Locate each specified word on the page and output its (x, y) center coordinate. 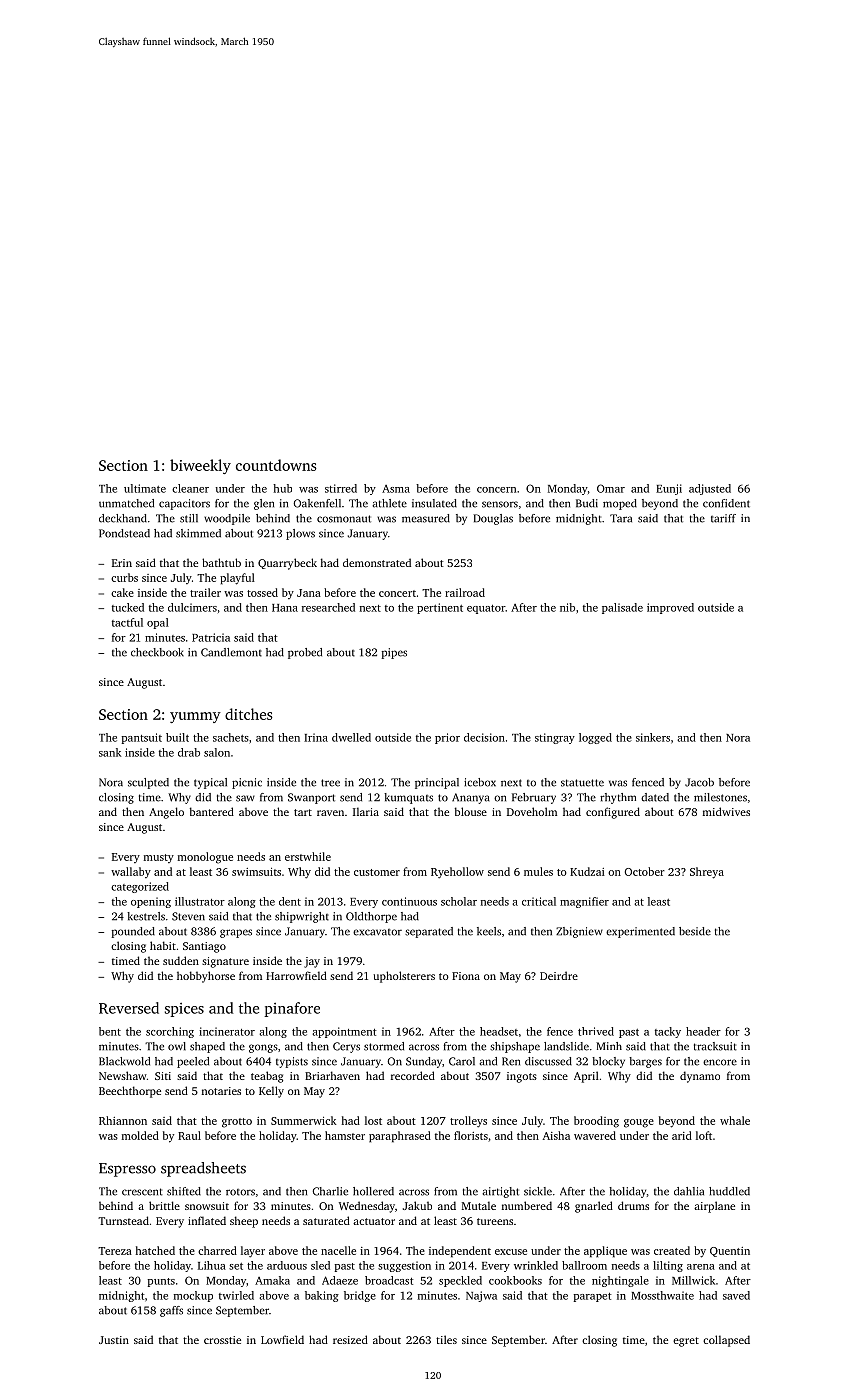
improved (670, 608)
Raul (189, 1135)
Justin (114, 1340)
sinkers (653, 737)
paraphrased (400, 1137)
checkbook (157, 652)
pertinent (440, 608)
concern (496, 490)
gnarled (594, 1207)
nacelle (338, 1250)
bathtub (221, 562)
